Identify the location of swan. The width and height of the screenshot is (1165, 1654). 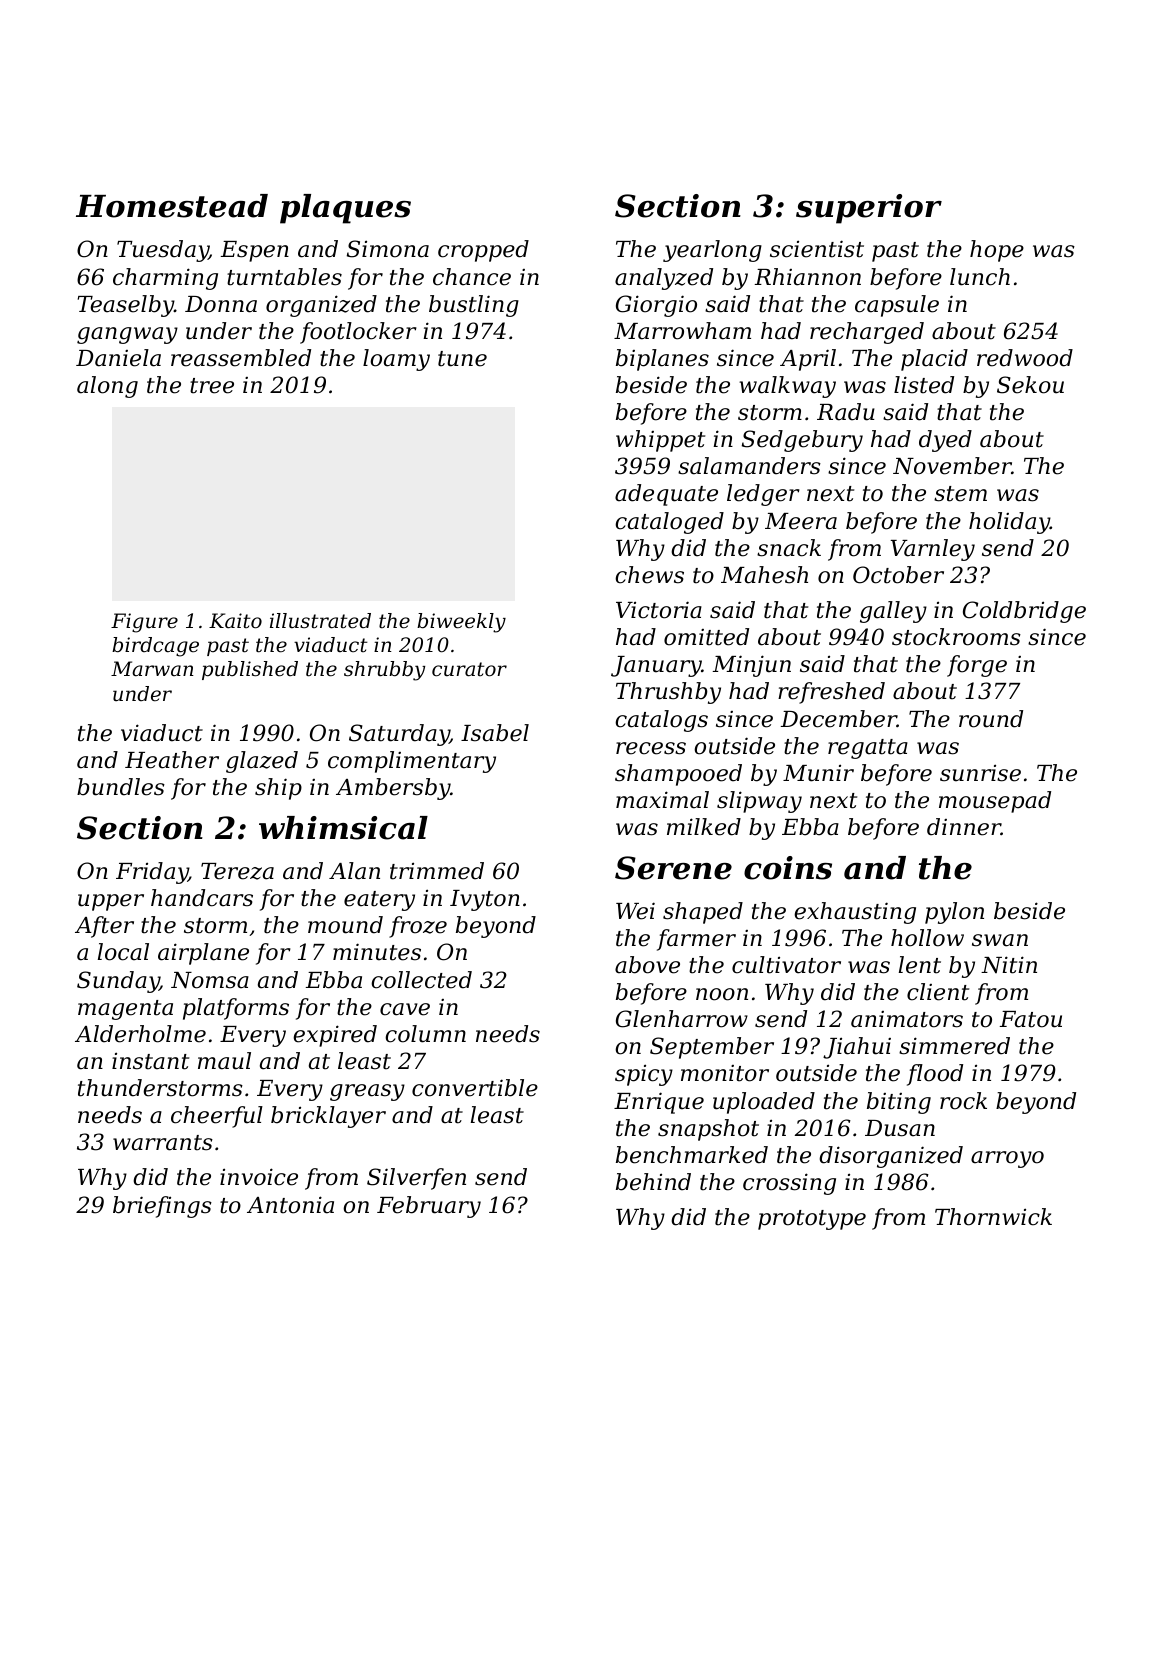
(1000, 940).
